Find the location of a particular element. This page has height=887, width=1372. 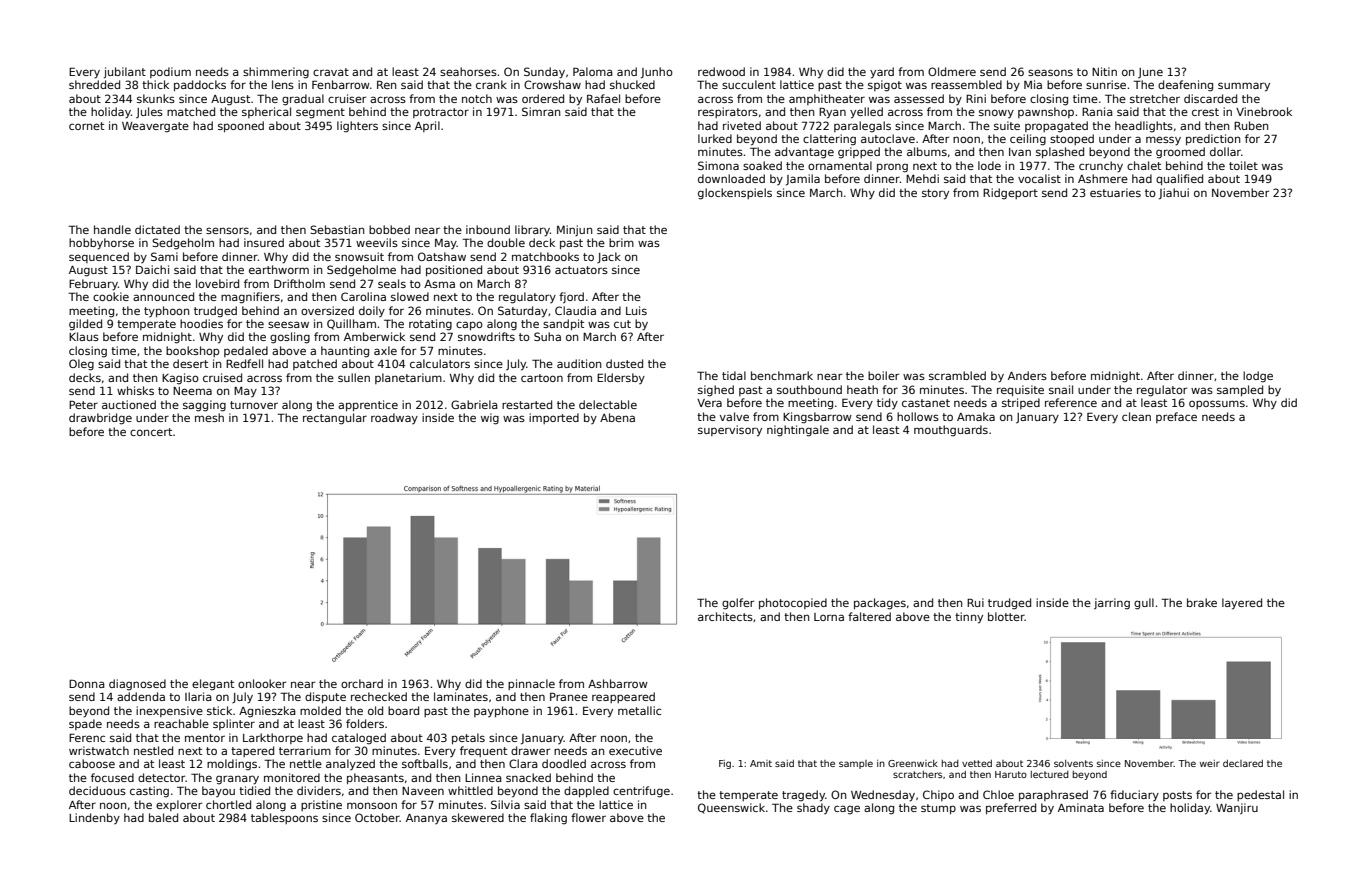

jubilant is located at coordinates (125, 72).
